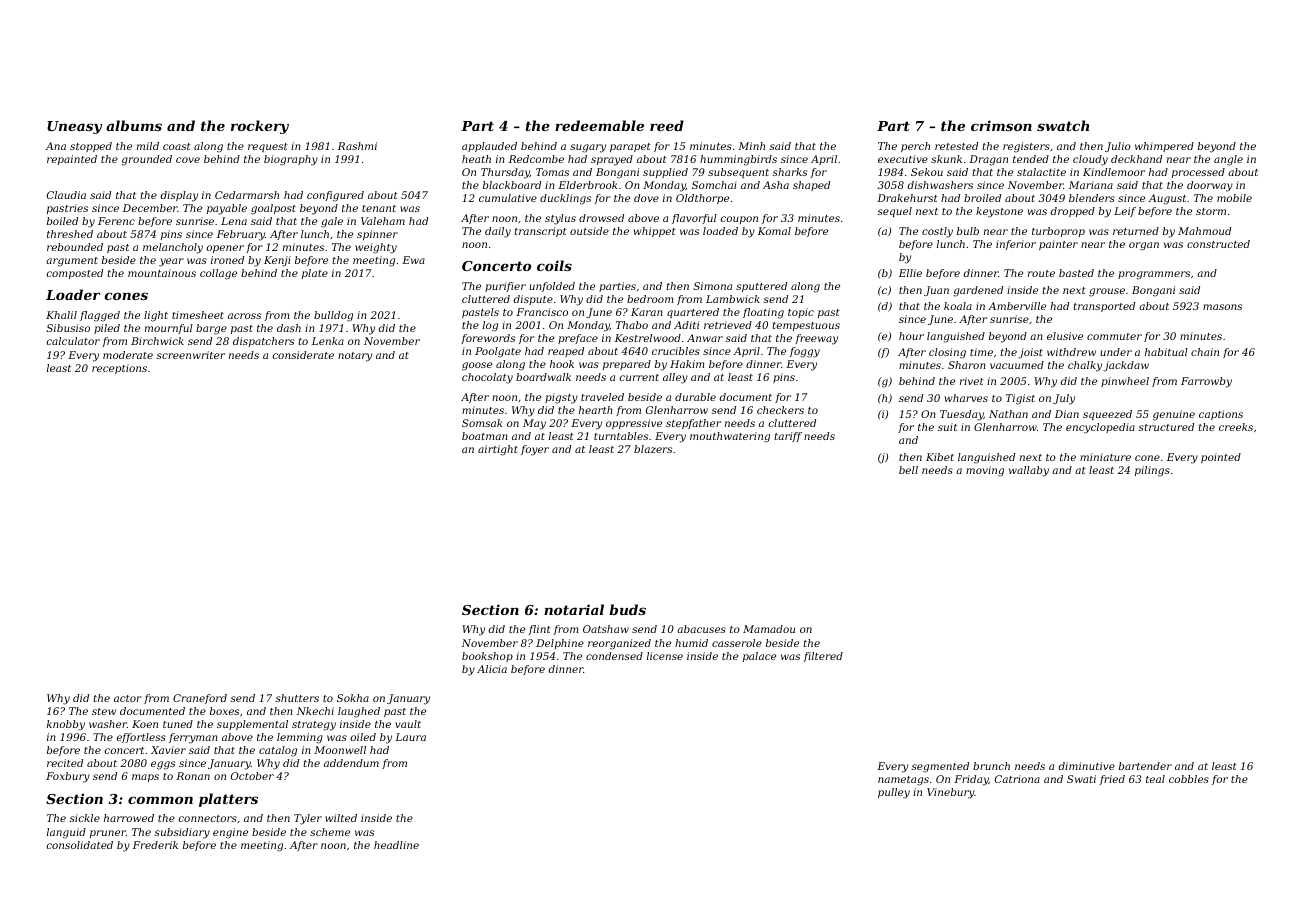  Describe the element at coordinates (1063, 125) in the image. I see `swatch` at that location.
